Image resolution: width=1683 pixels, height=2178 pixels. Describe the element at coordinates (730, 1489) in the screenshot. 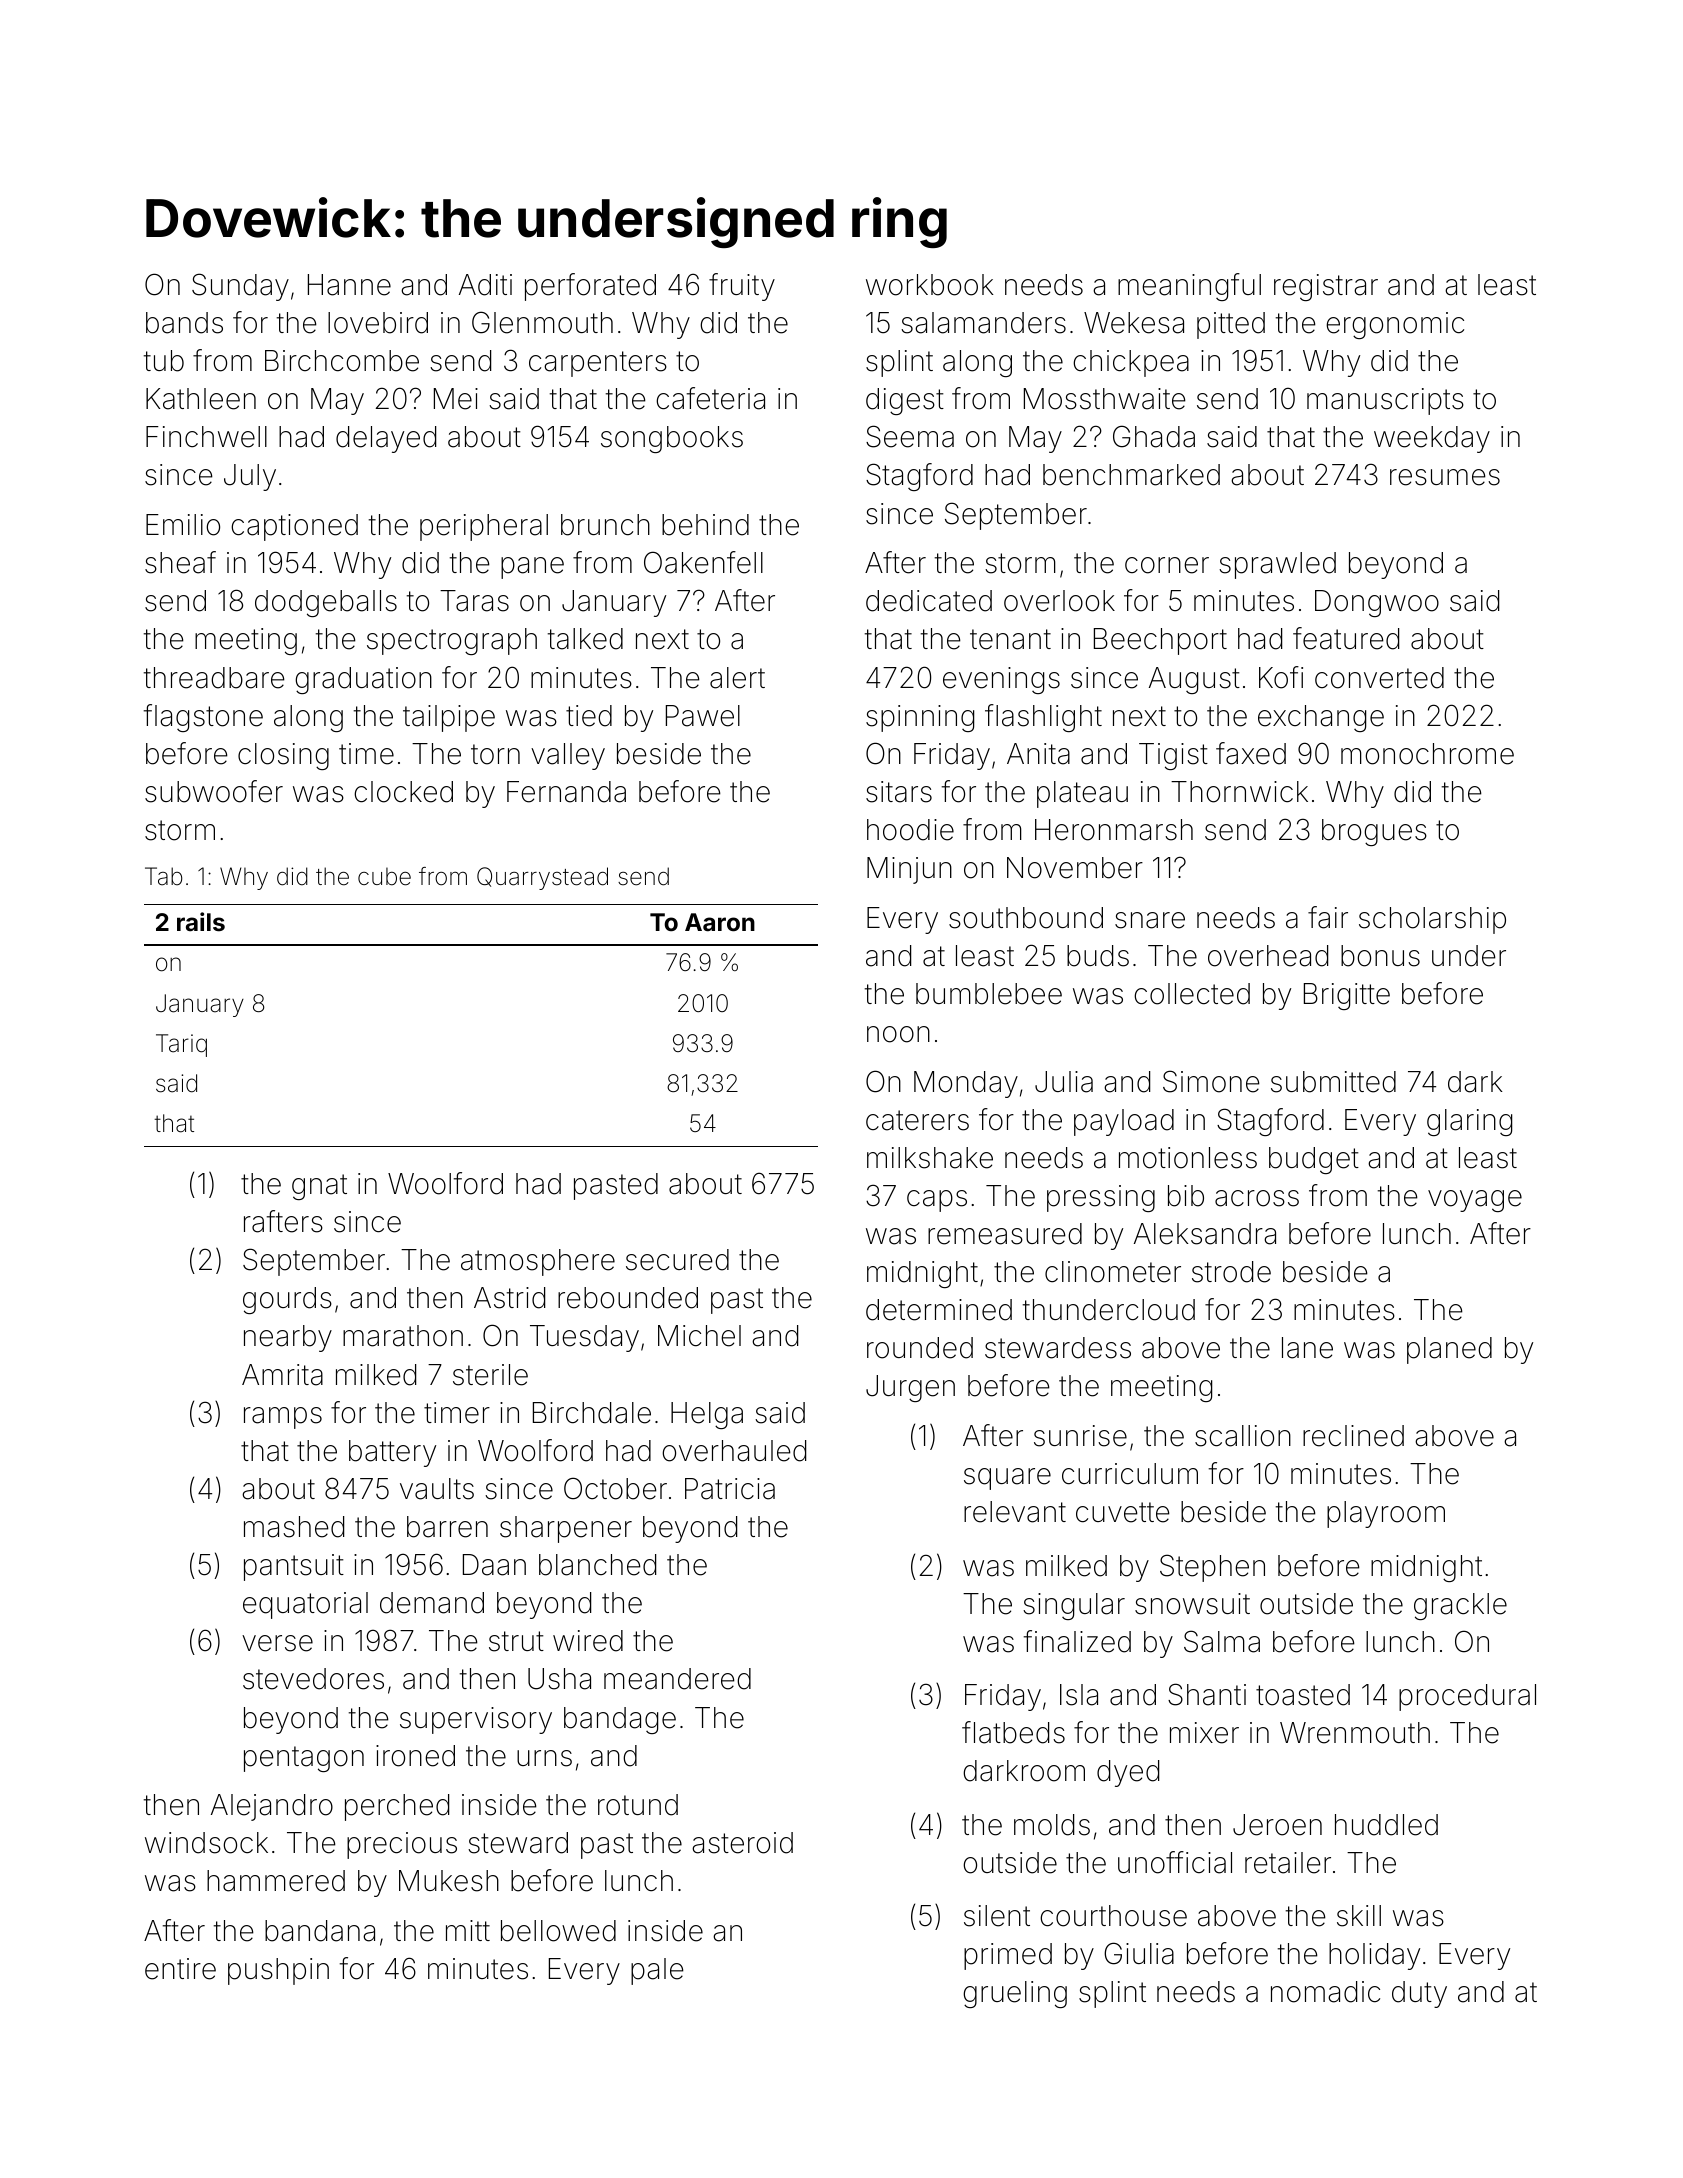

I see `Patricia` at that location.
